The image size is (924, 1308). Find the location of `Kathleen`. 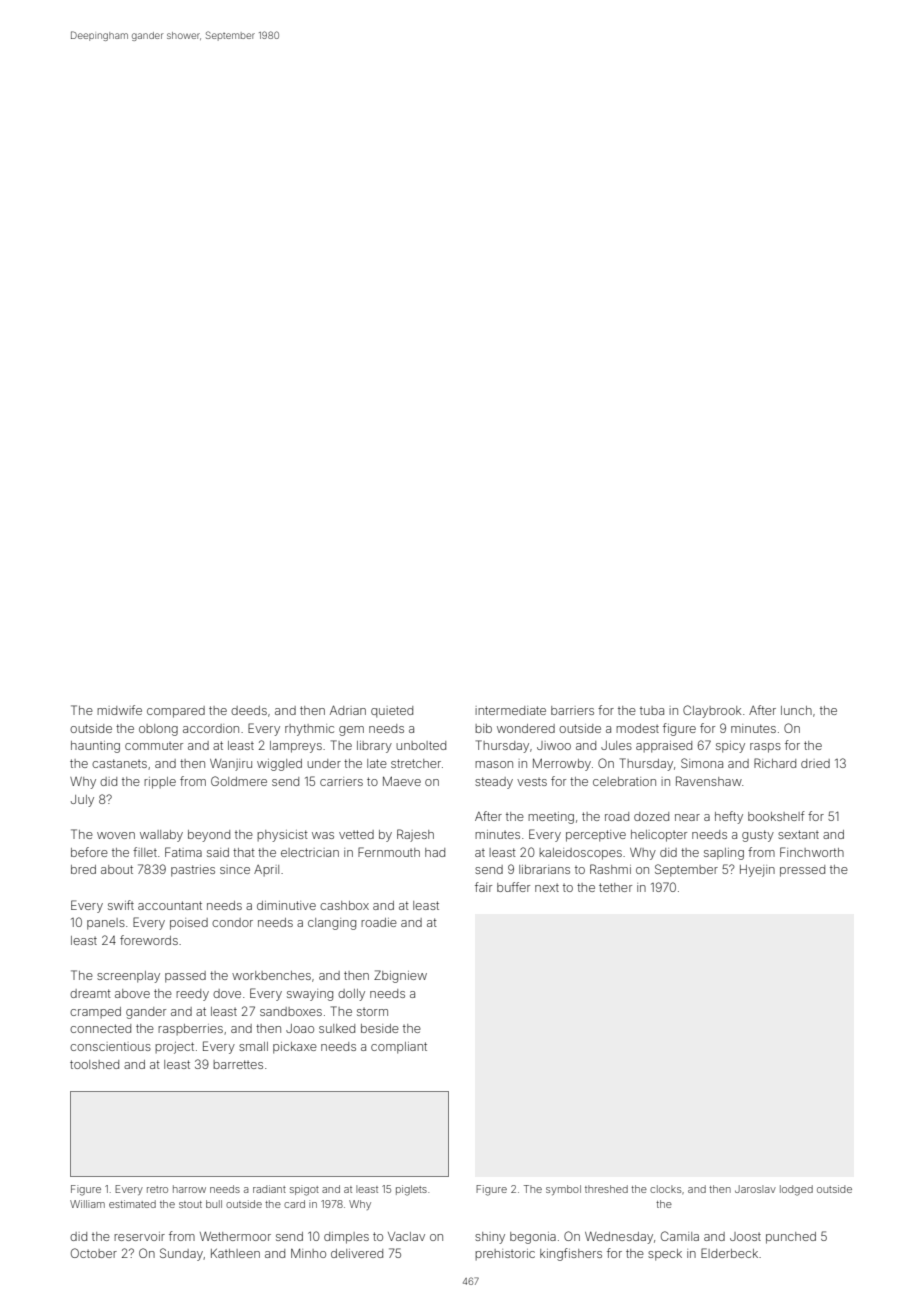

Kathleen is located at coordinates (235, 1253).
